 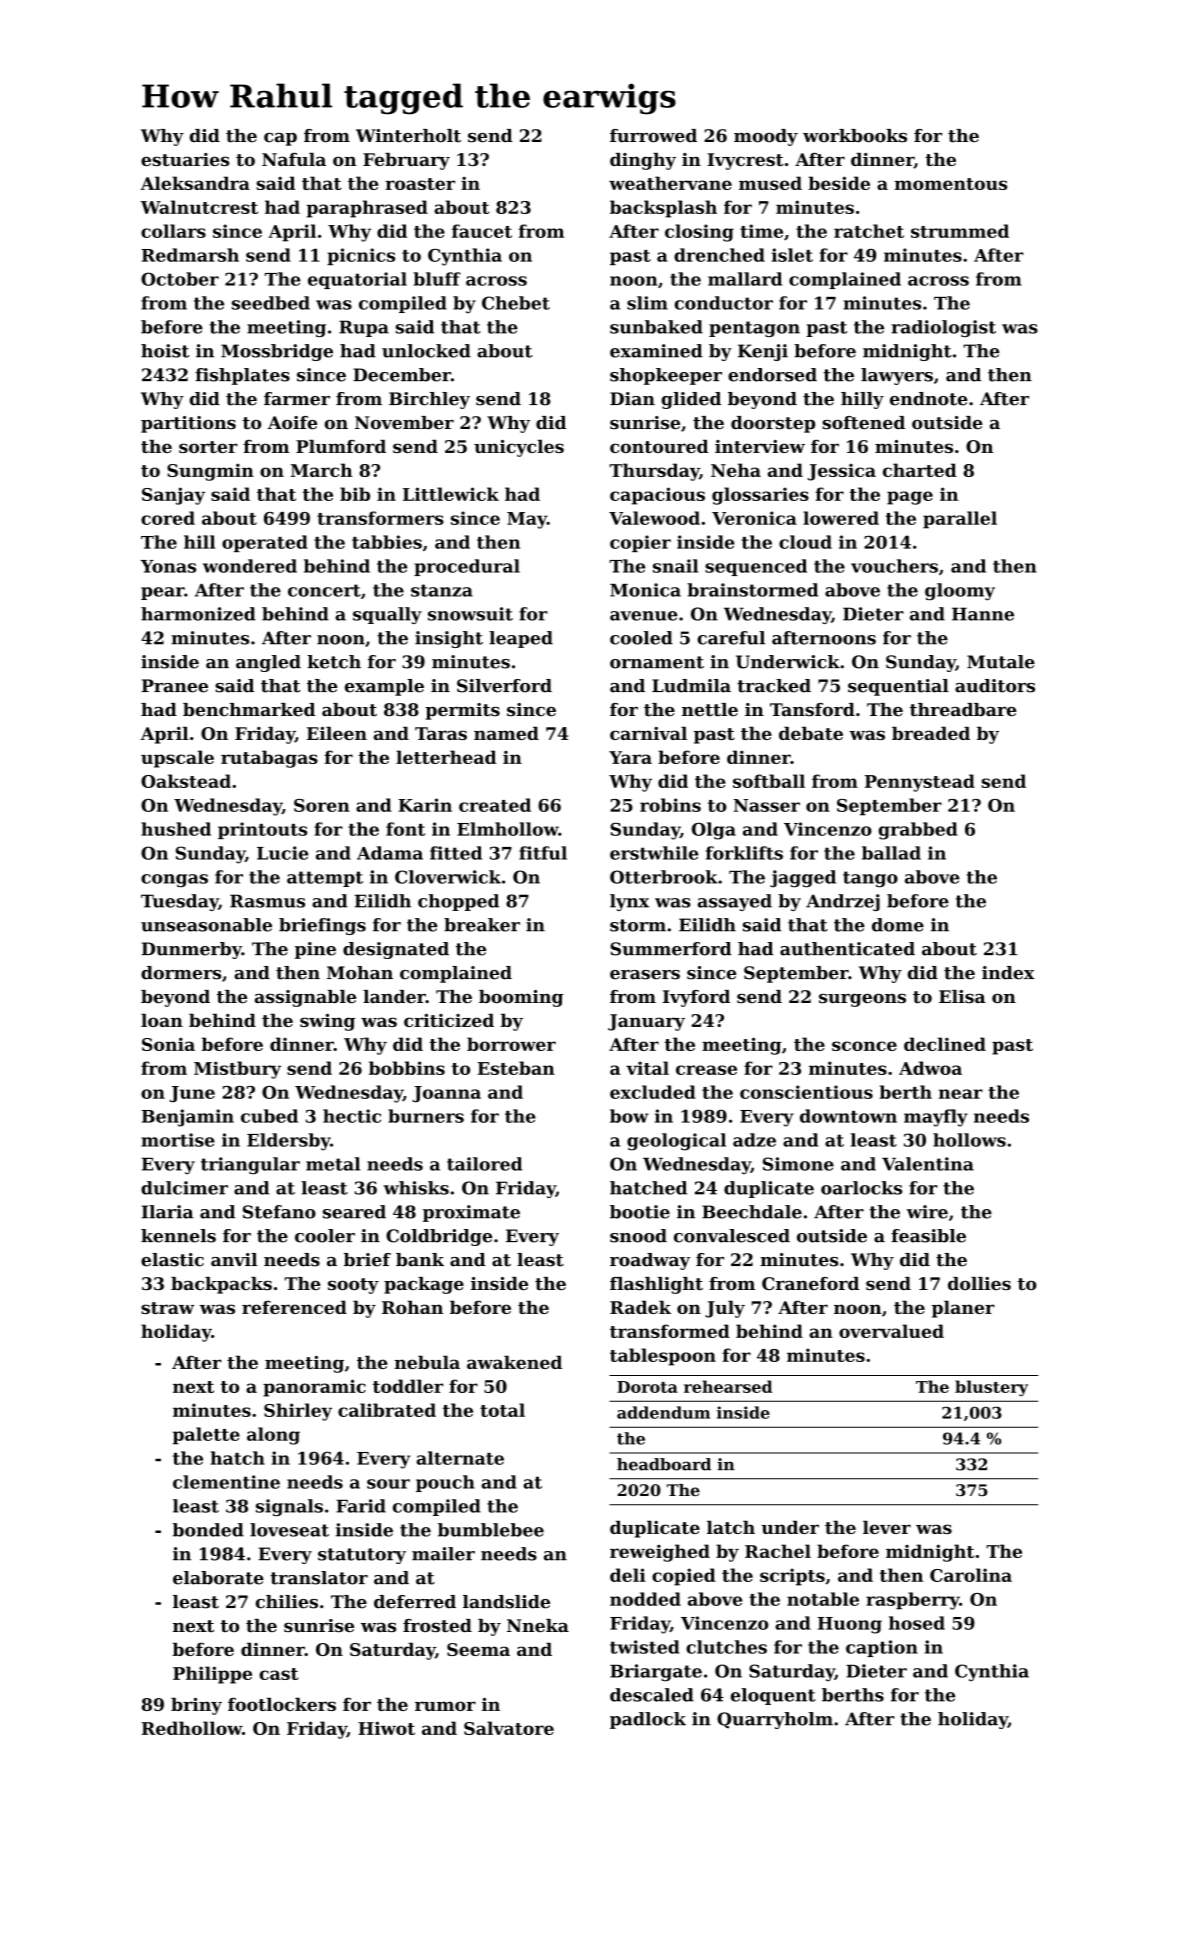 What do you see at coordinates (645, 1647) in the screenshot?
I see `twisted` at bounding box center [645, 1647].
